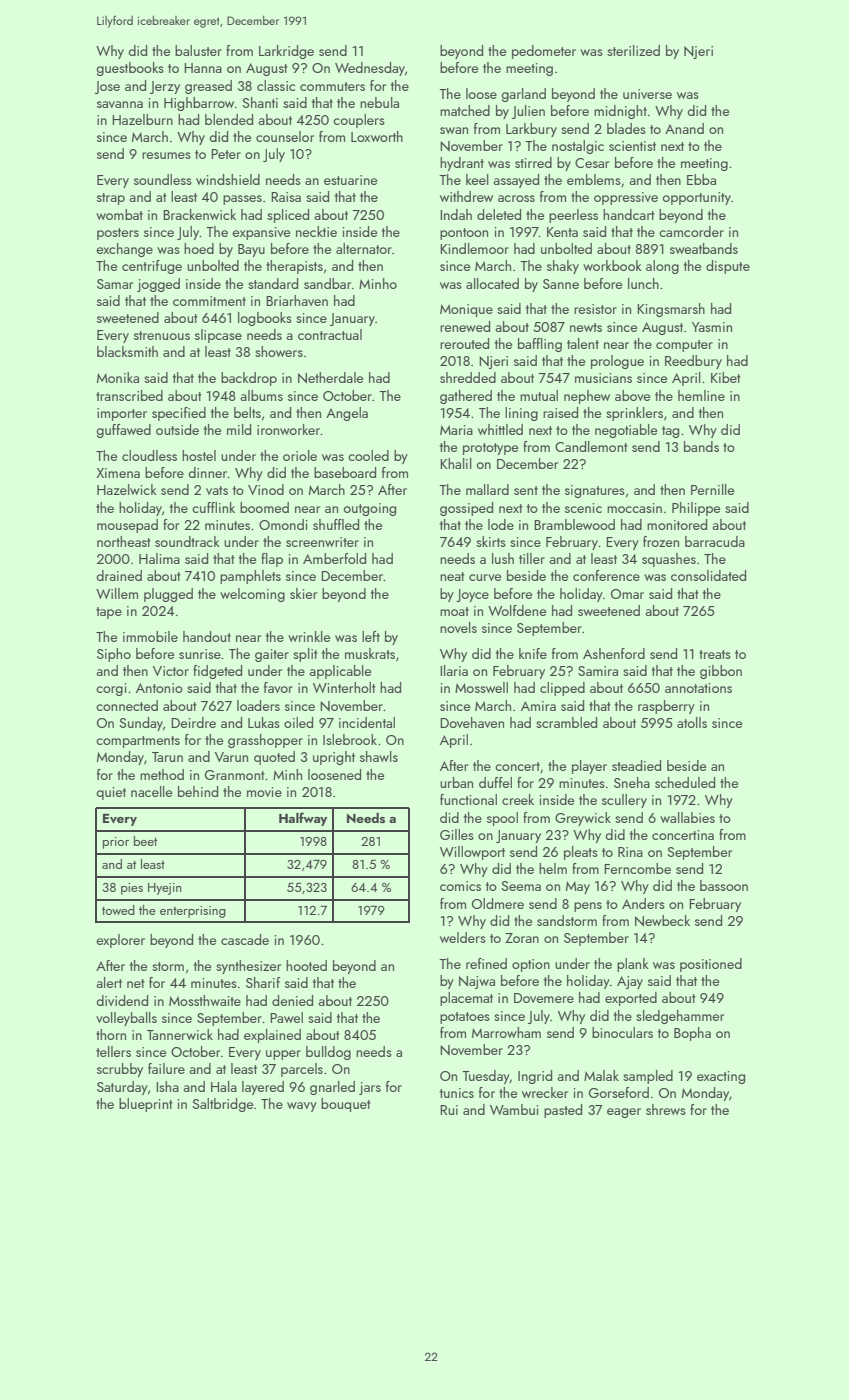  I want to click on barracuda, so click(715, 541).
